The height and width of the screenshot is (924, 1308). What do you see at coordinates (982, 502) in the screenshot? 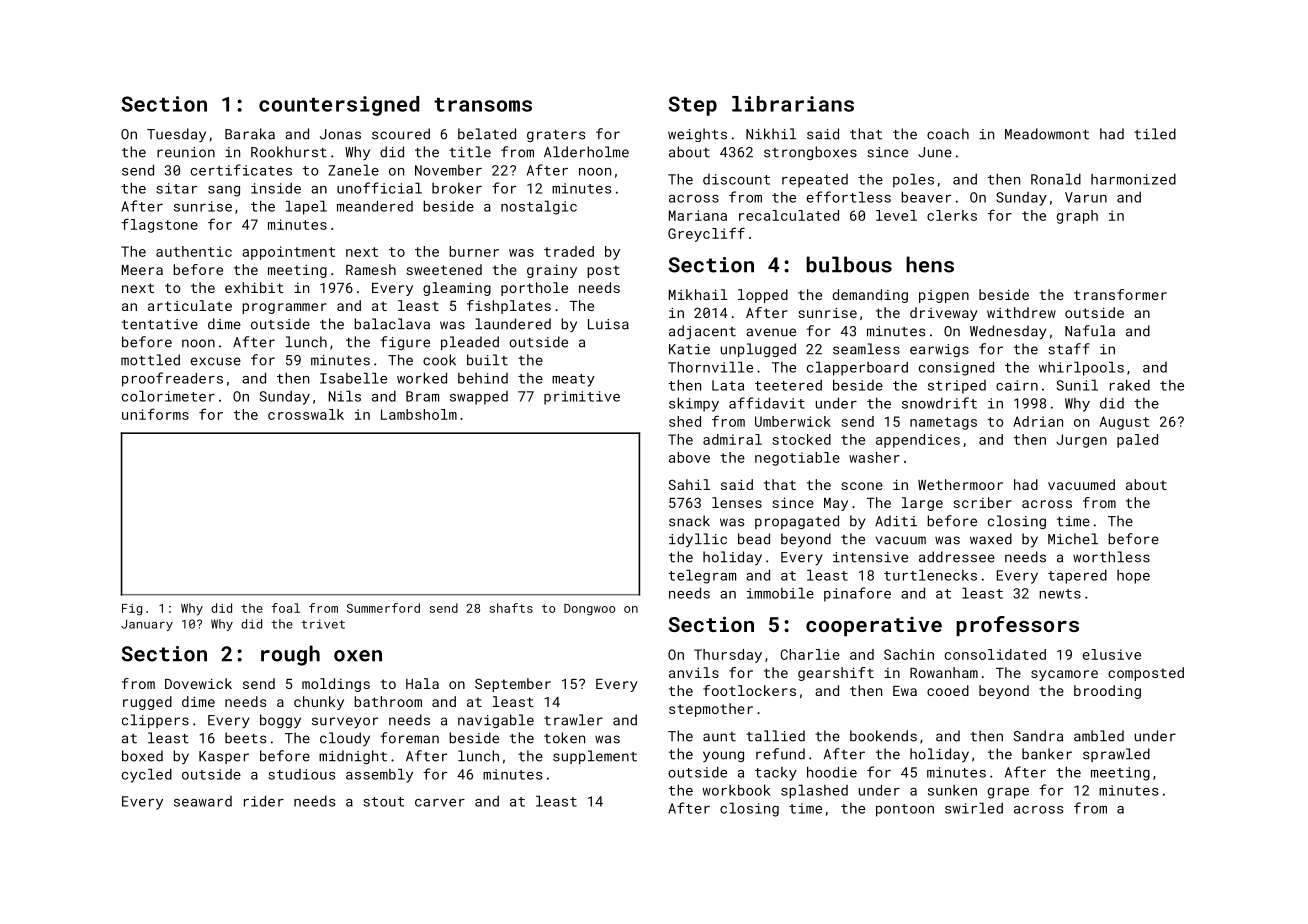
I see `scriber` at bounding box center [982, 502].
